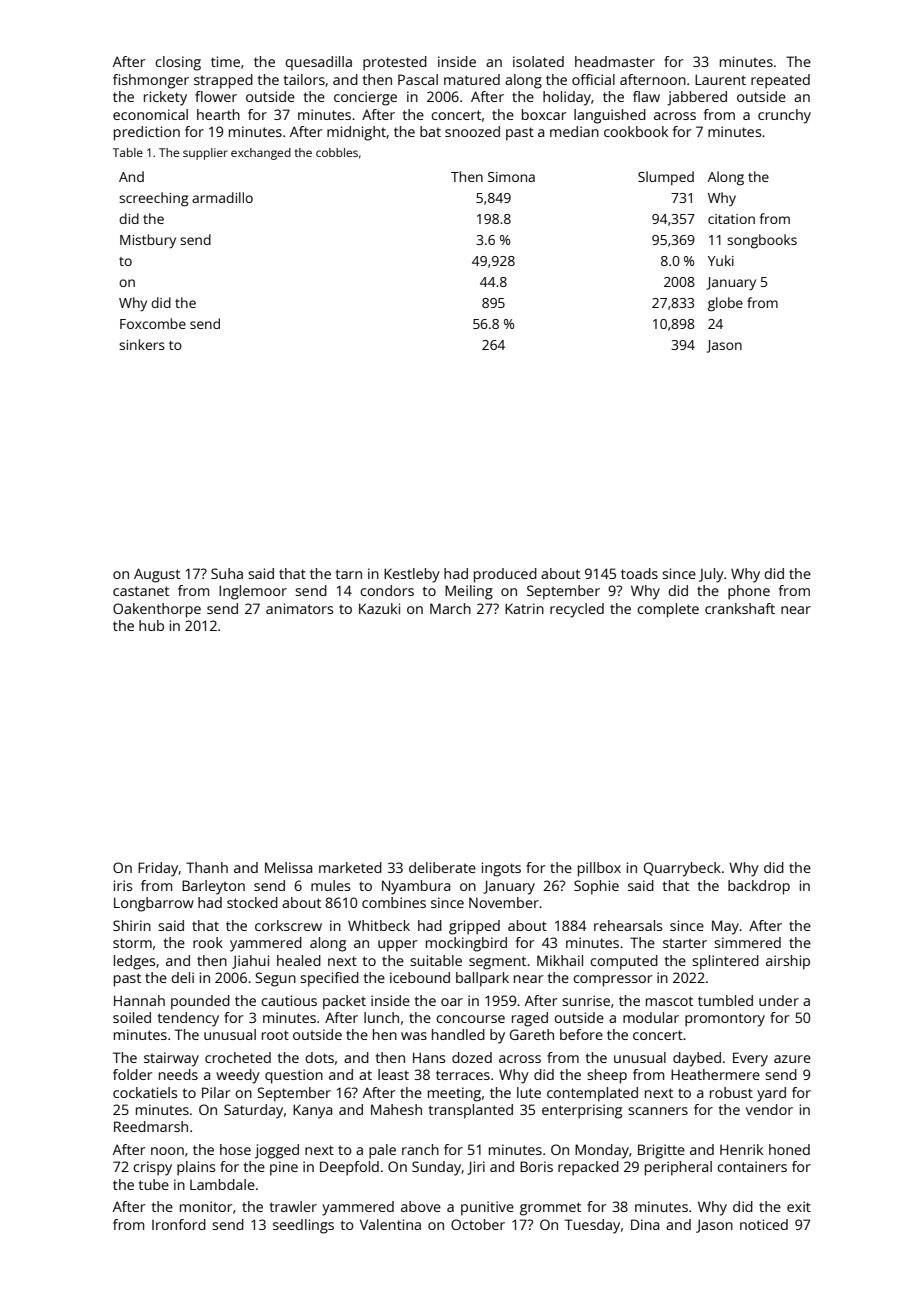 The image size is (924, 1308). What do you see at coordinates (142, 344) in the screenshot?
I see `sinkers` at bounding box center [142, 344].
